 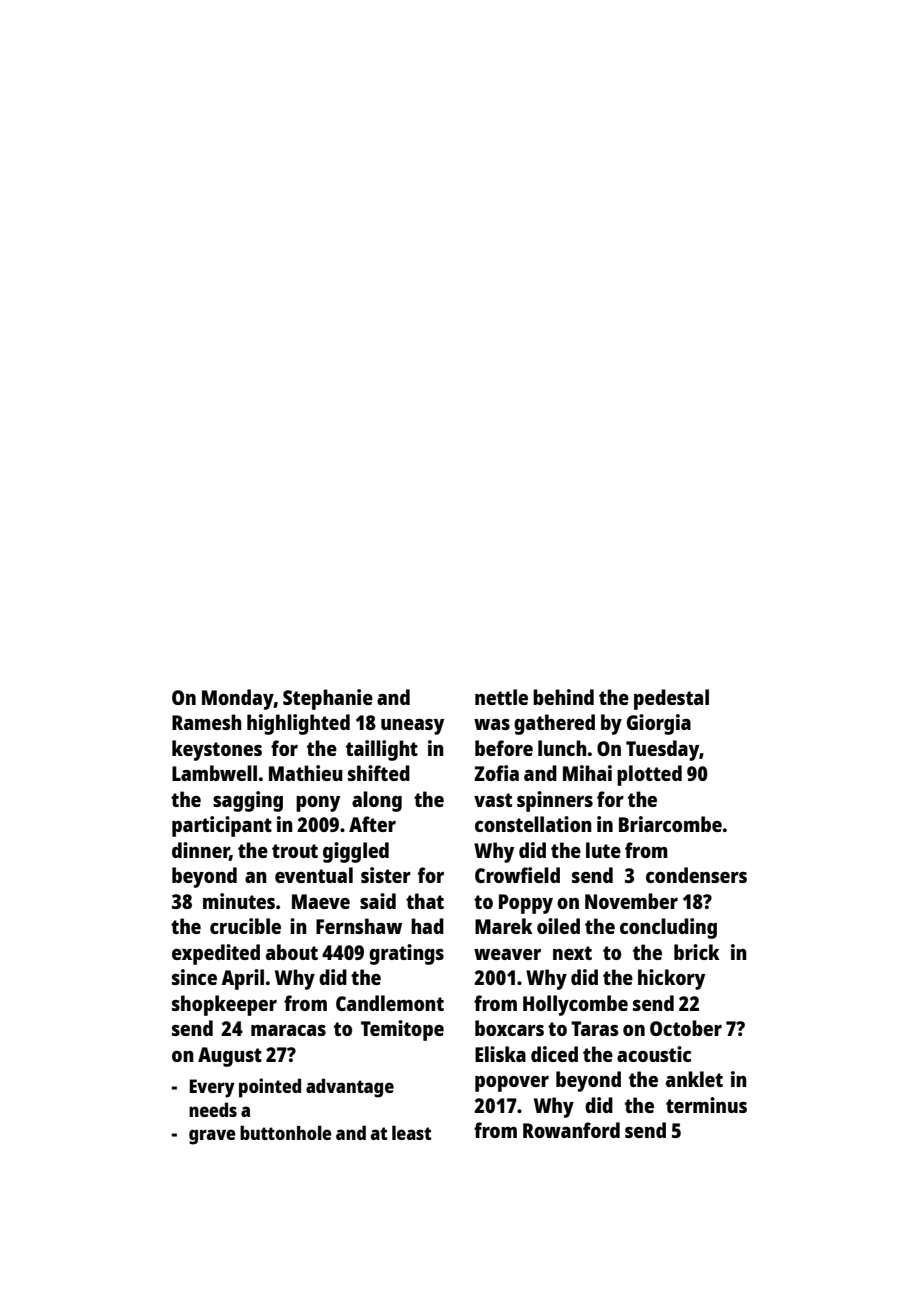 I want to click on Rowanford, so click(x=571, y=1130).
